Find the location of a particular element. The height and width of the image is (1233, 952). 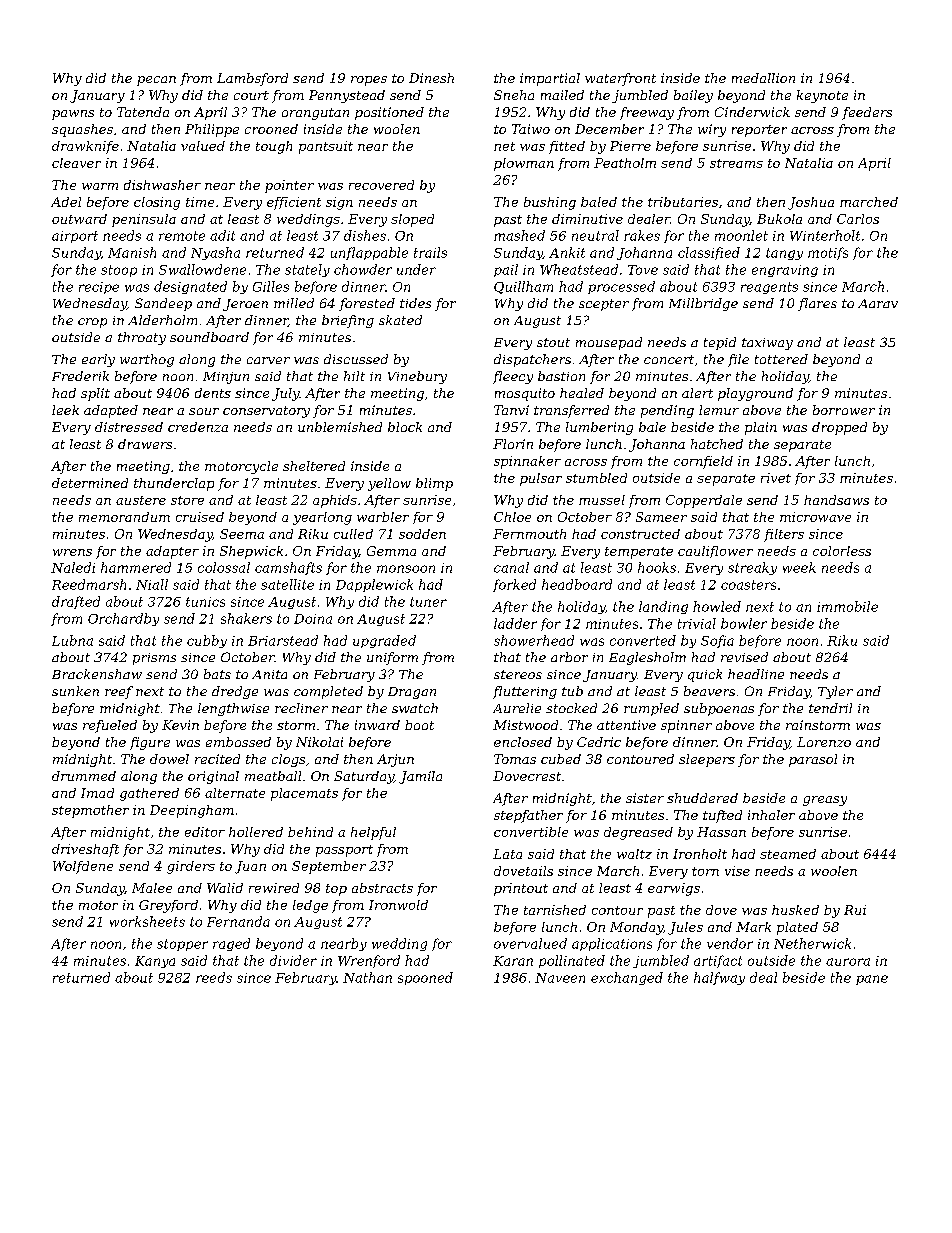

tendril is located at coordinates (830, 708).
